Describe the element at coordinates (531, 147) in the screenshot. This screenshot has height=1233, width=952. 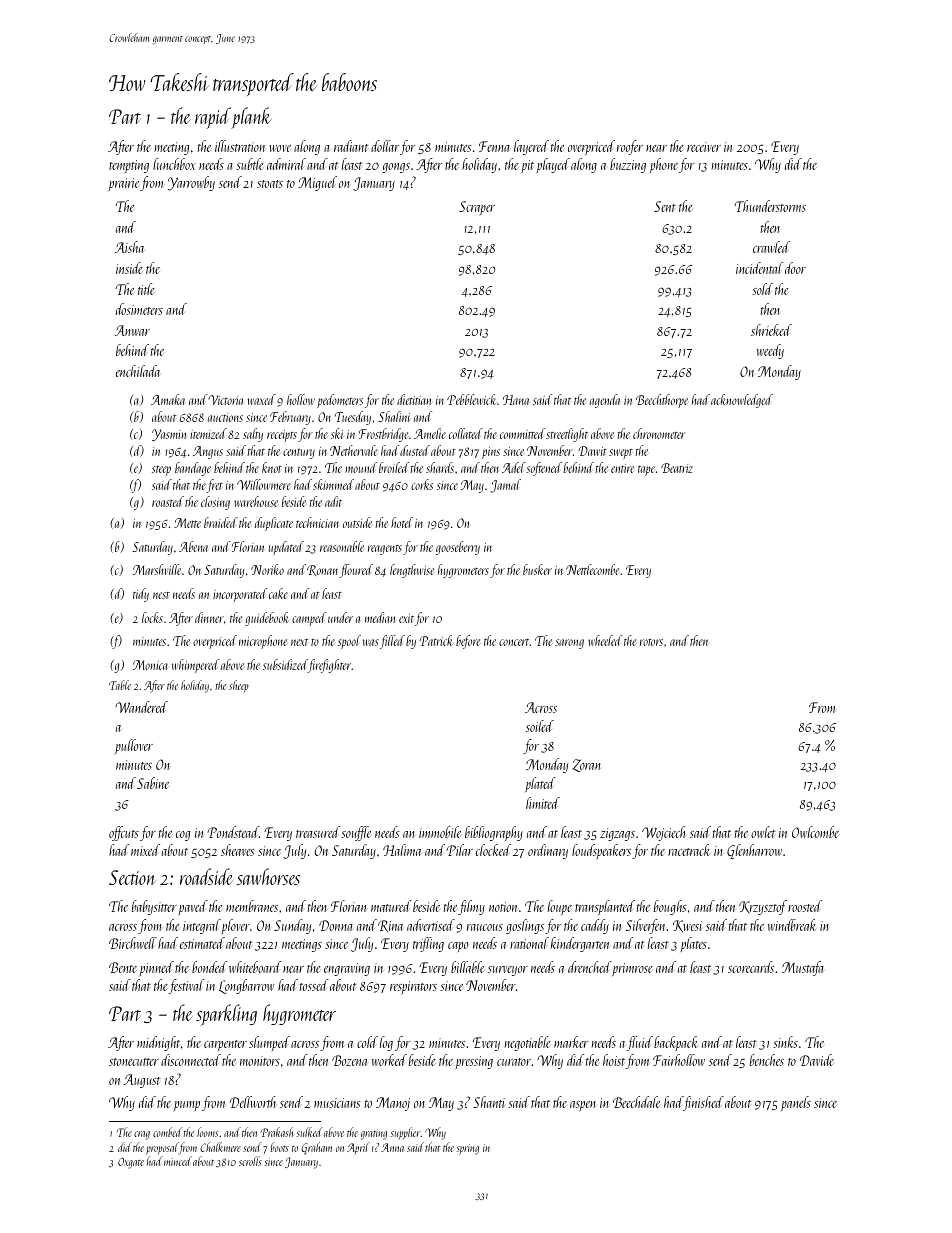
I see `layered` at that location.
